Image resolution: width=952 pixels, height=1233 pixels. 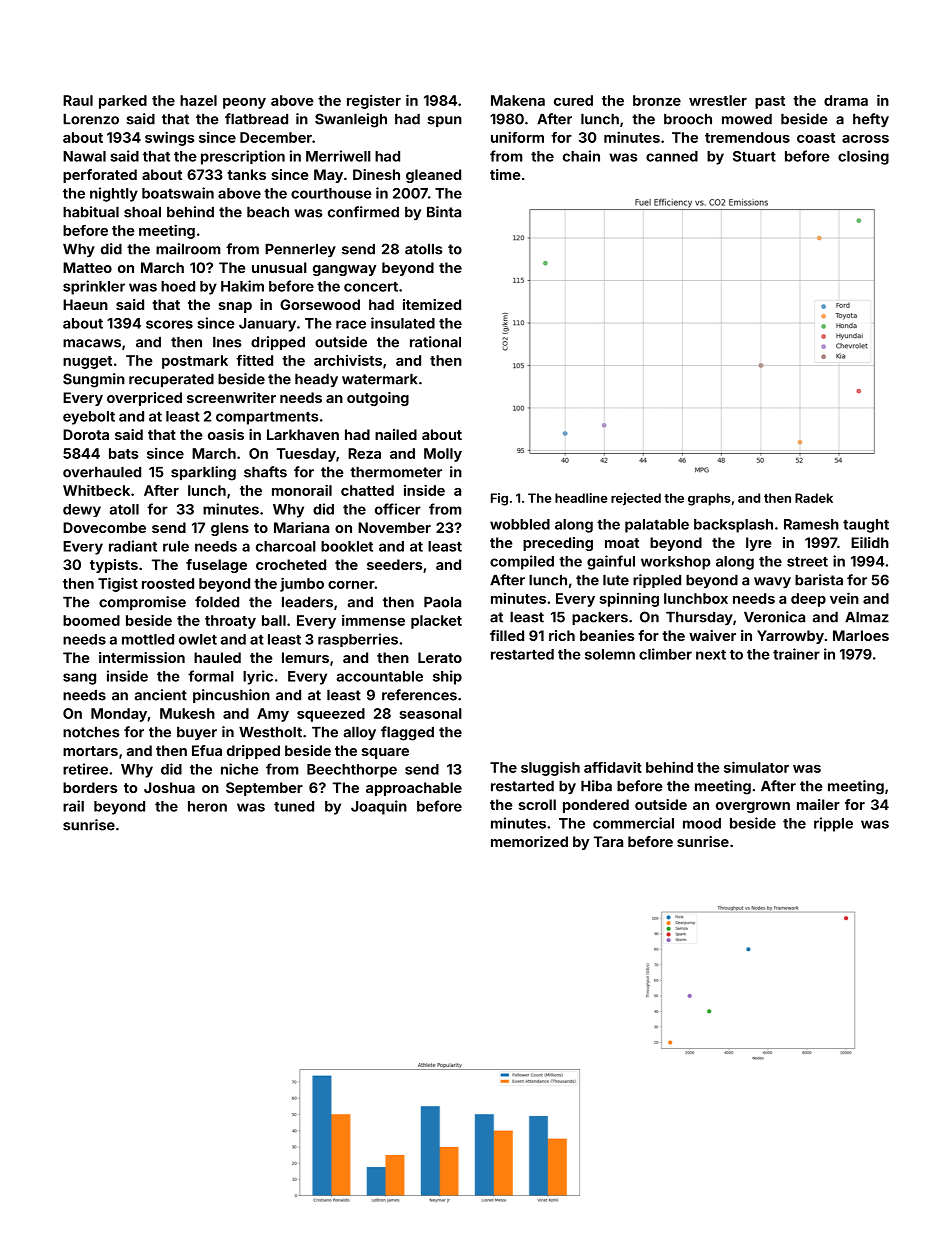 I want to click on bats, so click(x=124, y=453).
